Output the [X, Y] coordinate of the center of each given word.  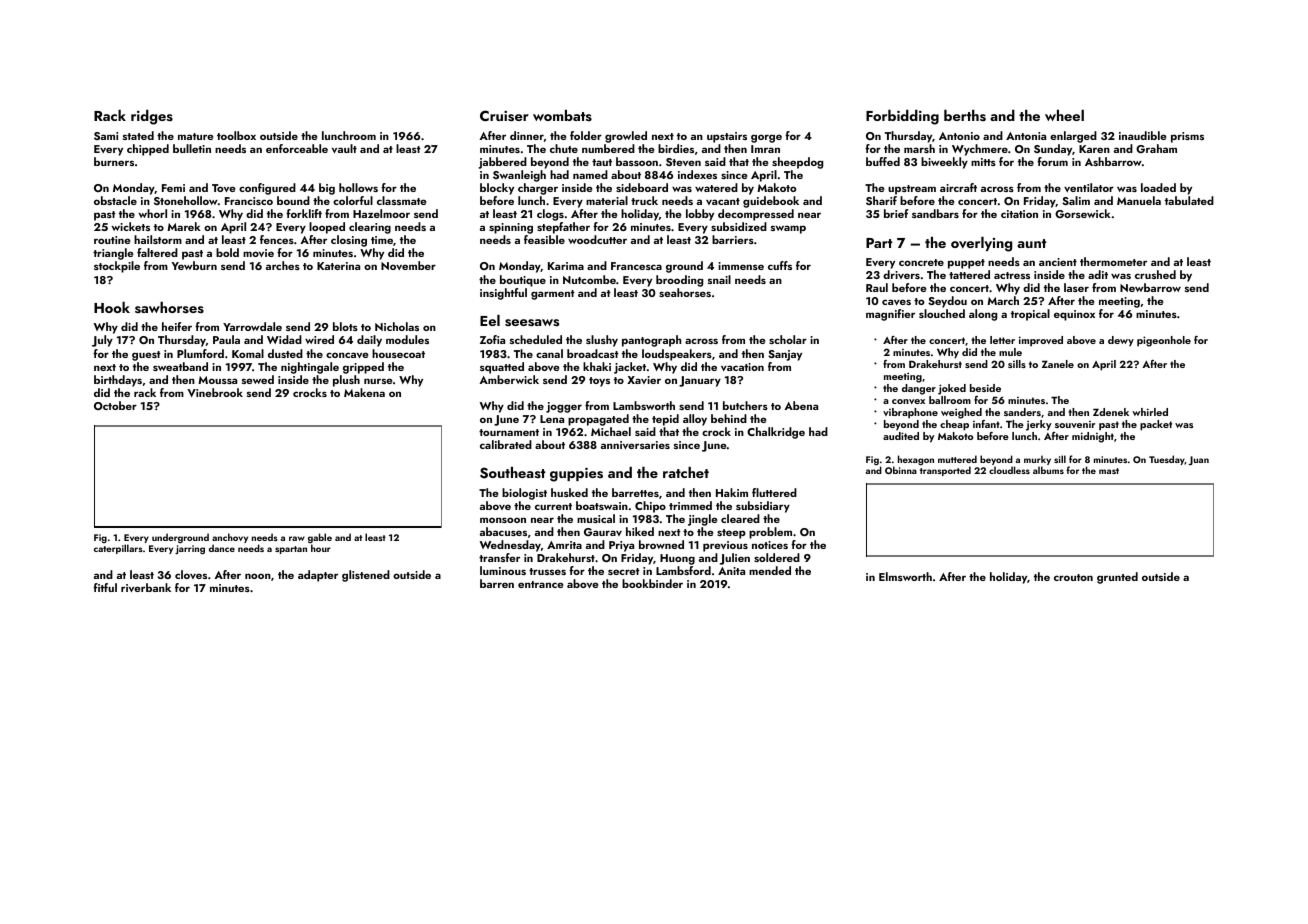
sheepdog [797, 163]
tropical [1030, 315]
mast [1109, 471]
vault [344, 148]
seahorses [685, 292]
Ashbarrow [1113, 161]
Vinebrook [215, 392]
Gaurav [603, 532]
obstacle [115, 200]
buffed [883, 161]
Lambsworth [644, 405]
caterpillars [118, 549]
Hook [112, 307]
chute [564, 148]
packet [1156, 425]
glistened [366, 576]
